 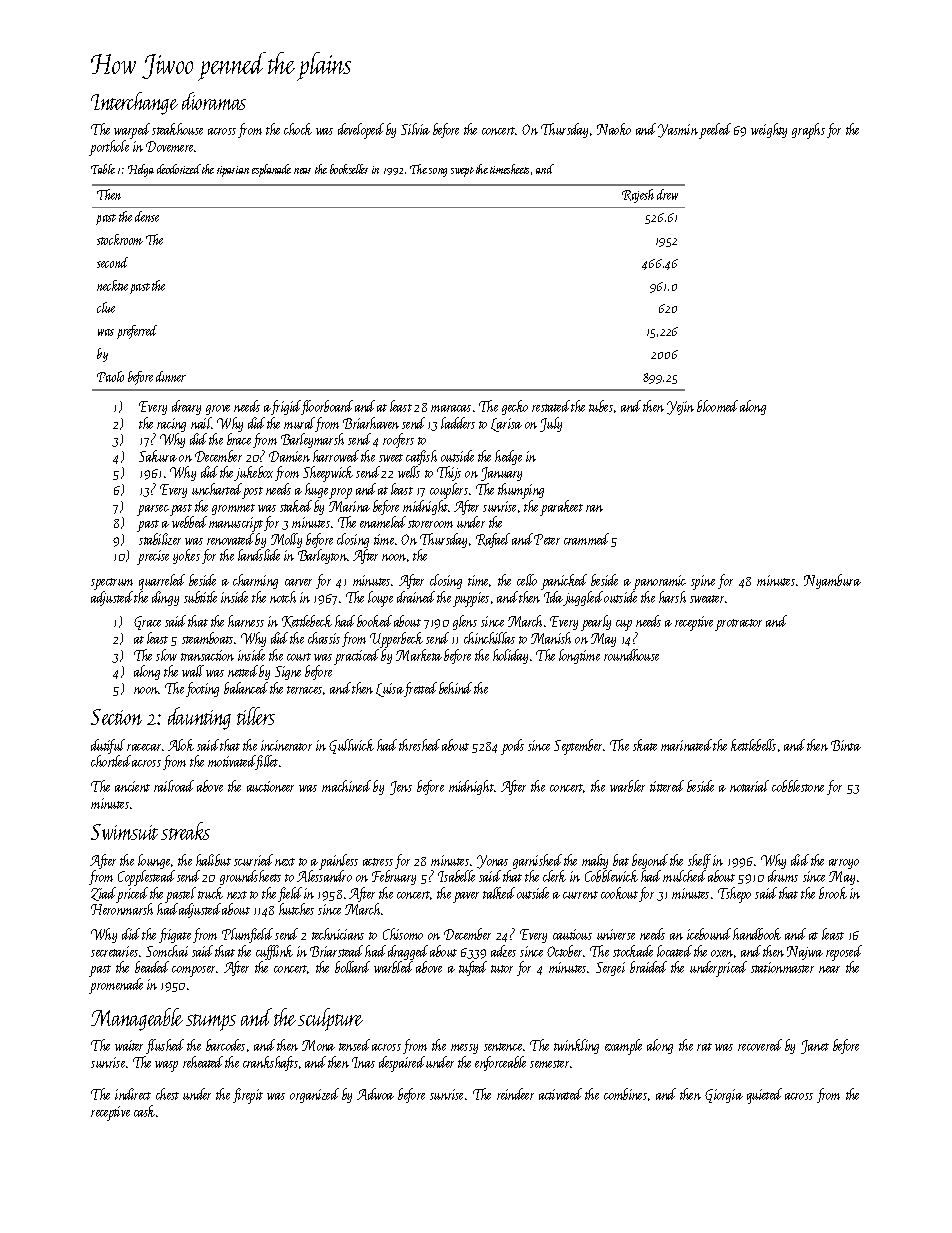 What do you see at coordinates (510, 656) in the screenshot?
I see `holiday` at bounding box center [510, 656].
